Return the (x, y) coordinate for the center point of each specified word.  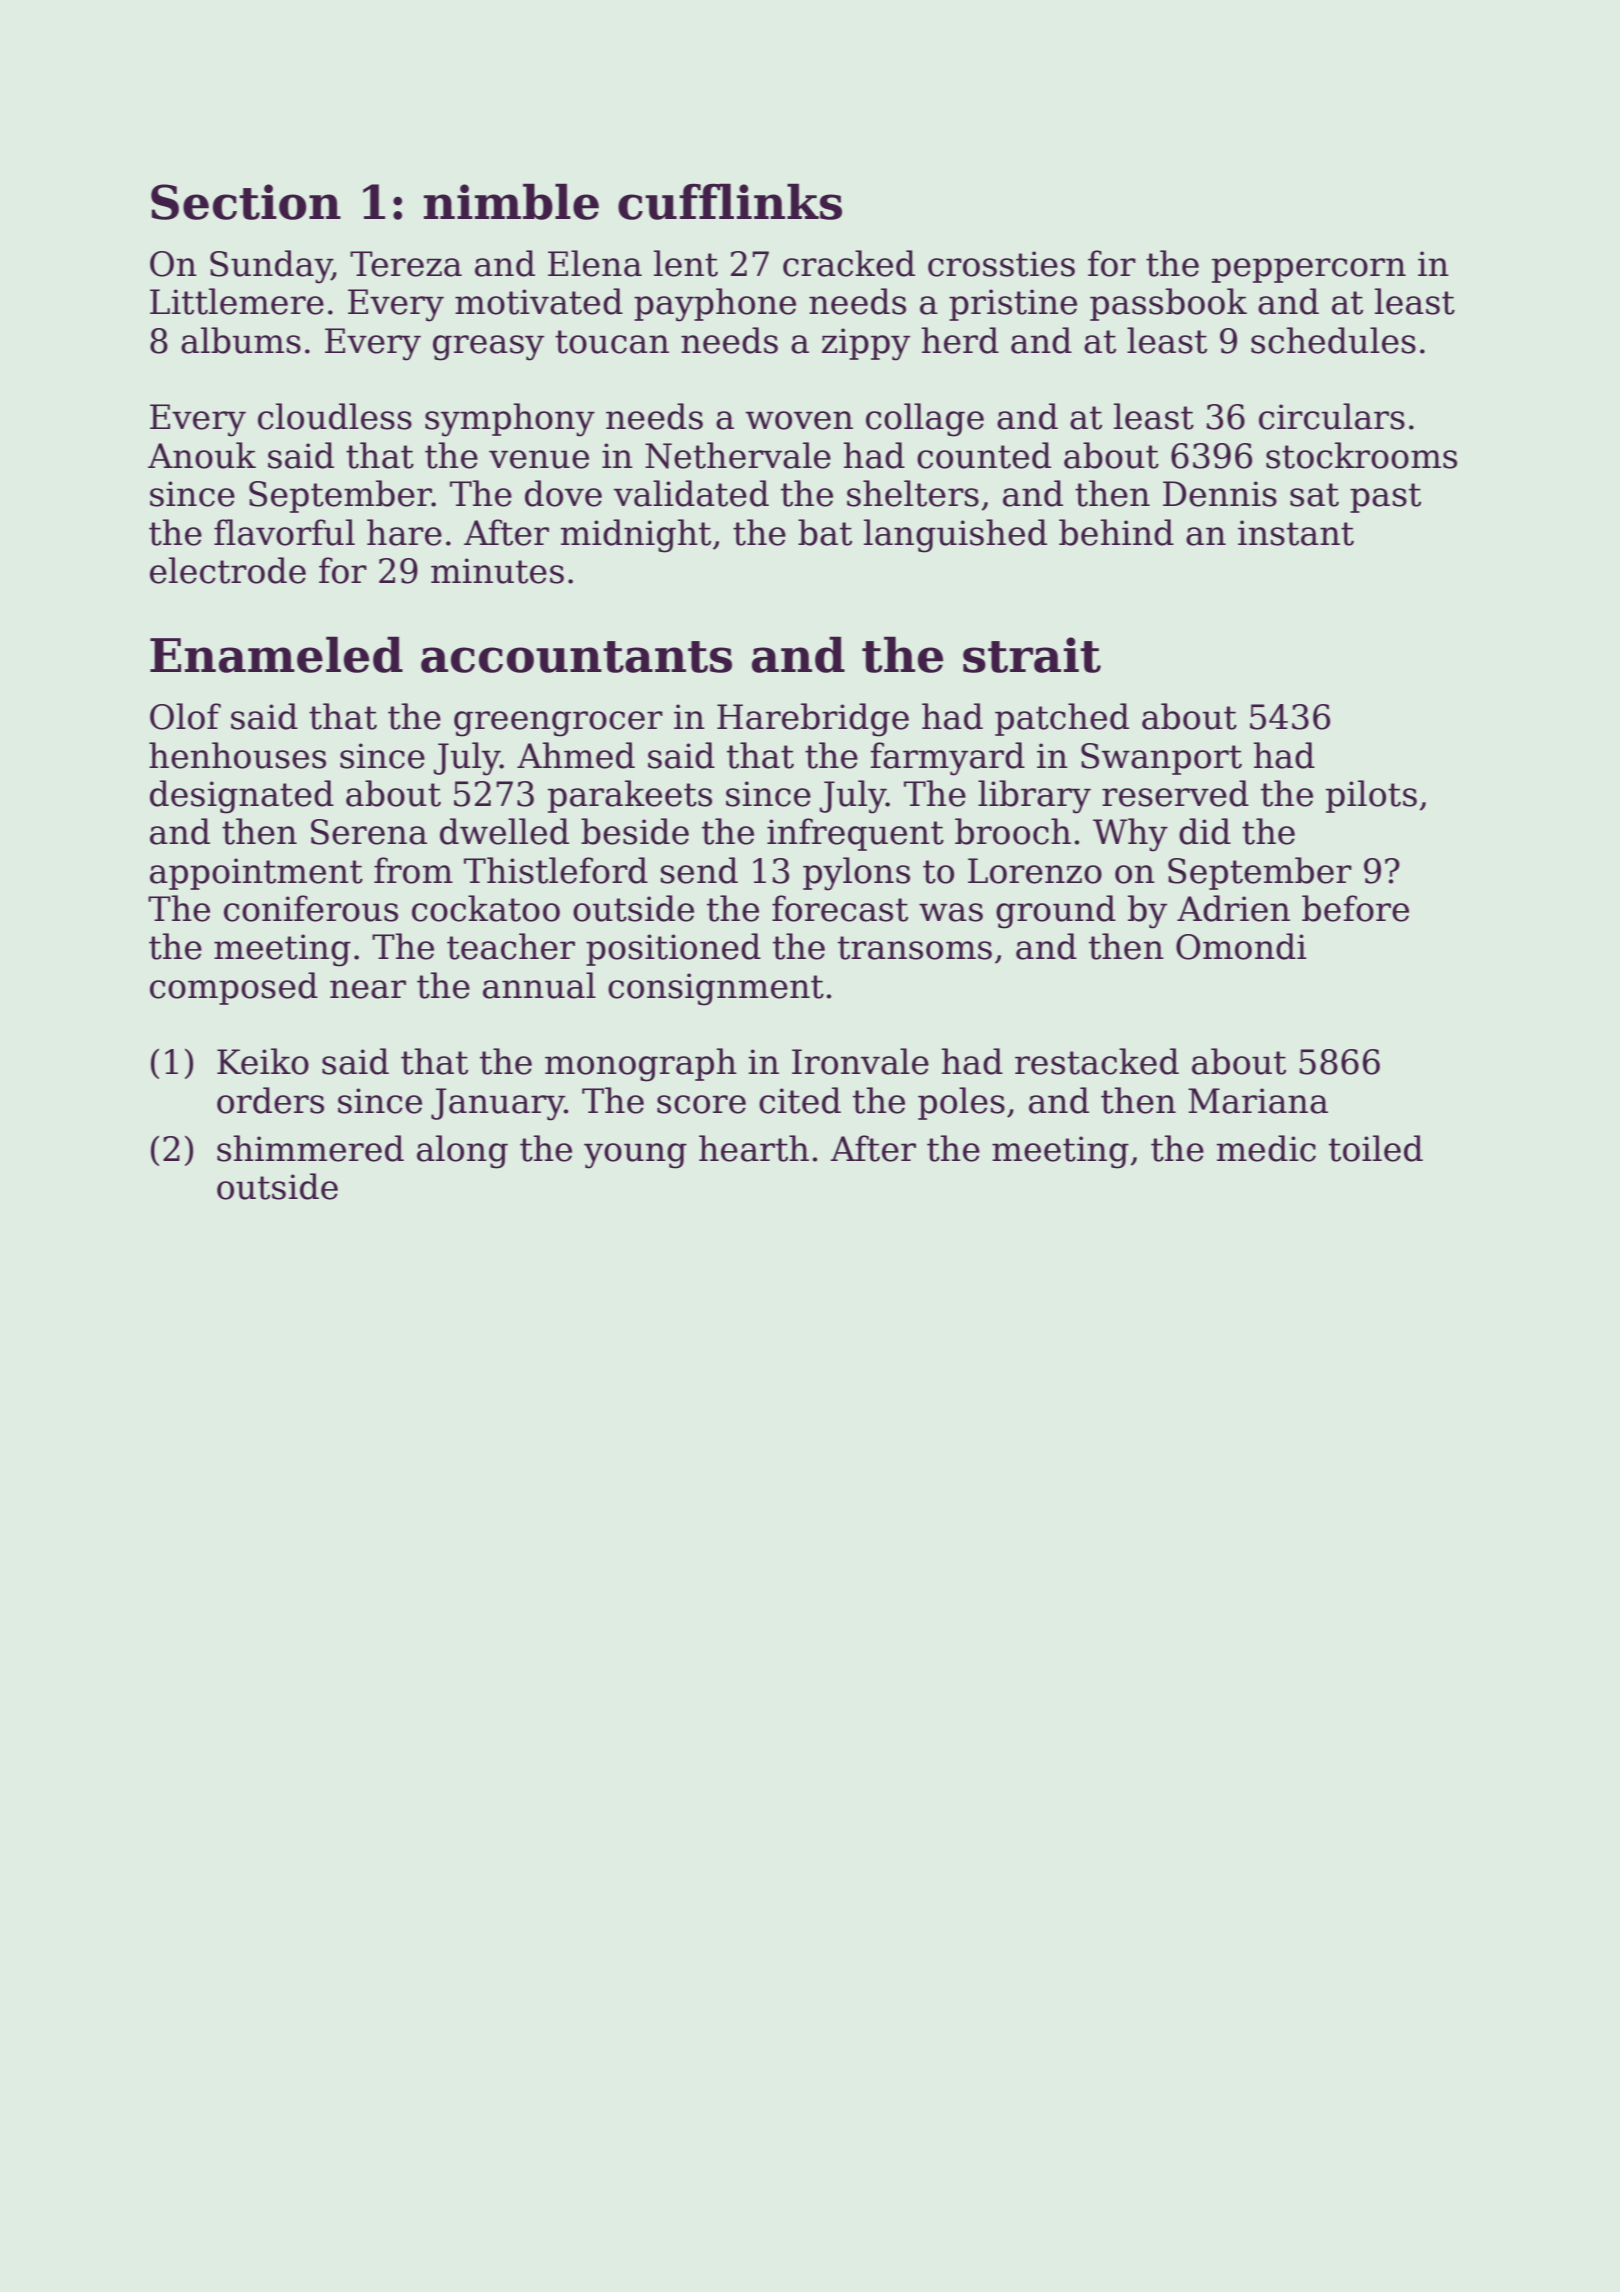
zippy (866, 344)
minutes (497, 571)
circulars (1332, 416)
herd (960, 340)
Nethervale (738, 455)
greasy (488, 348)
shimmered (310, 1148)
